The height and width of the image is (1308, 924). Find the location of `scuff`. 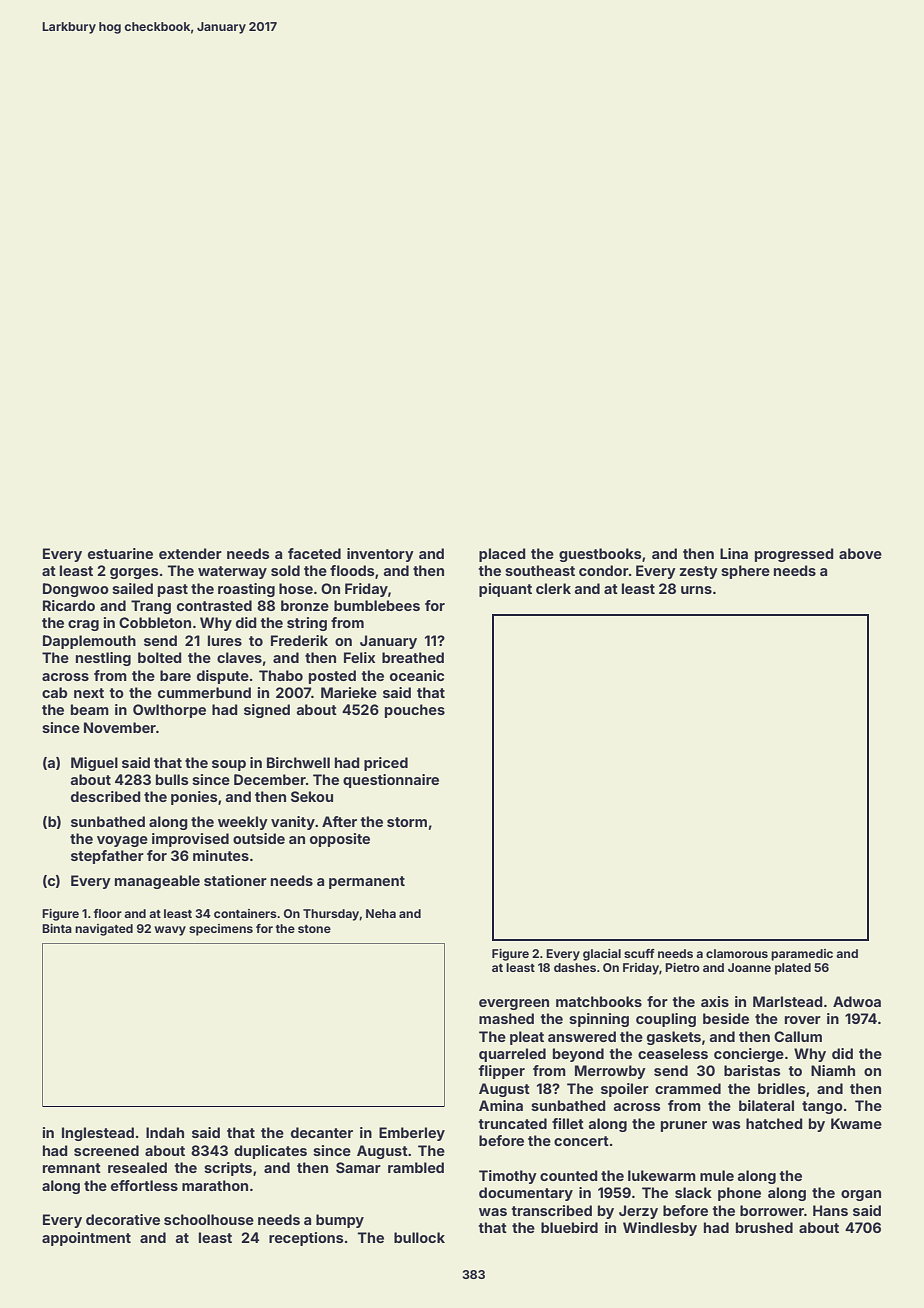

scuff is located at coordinates (639, 953).
